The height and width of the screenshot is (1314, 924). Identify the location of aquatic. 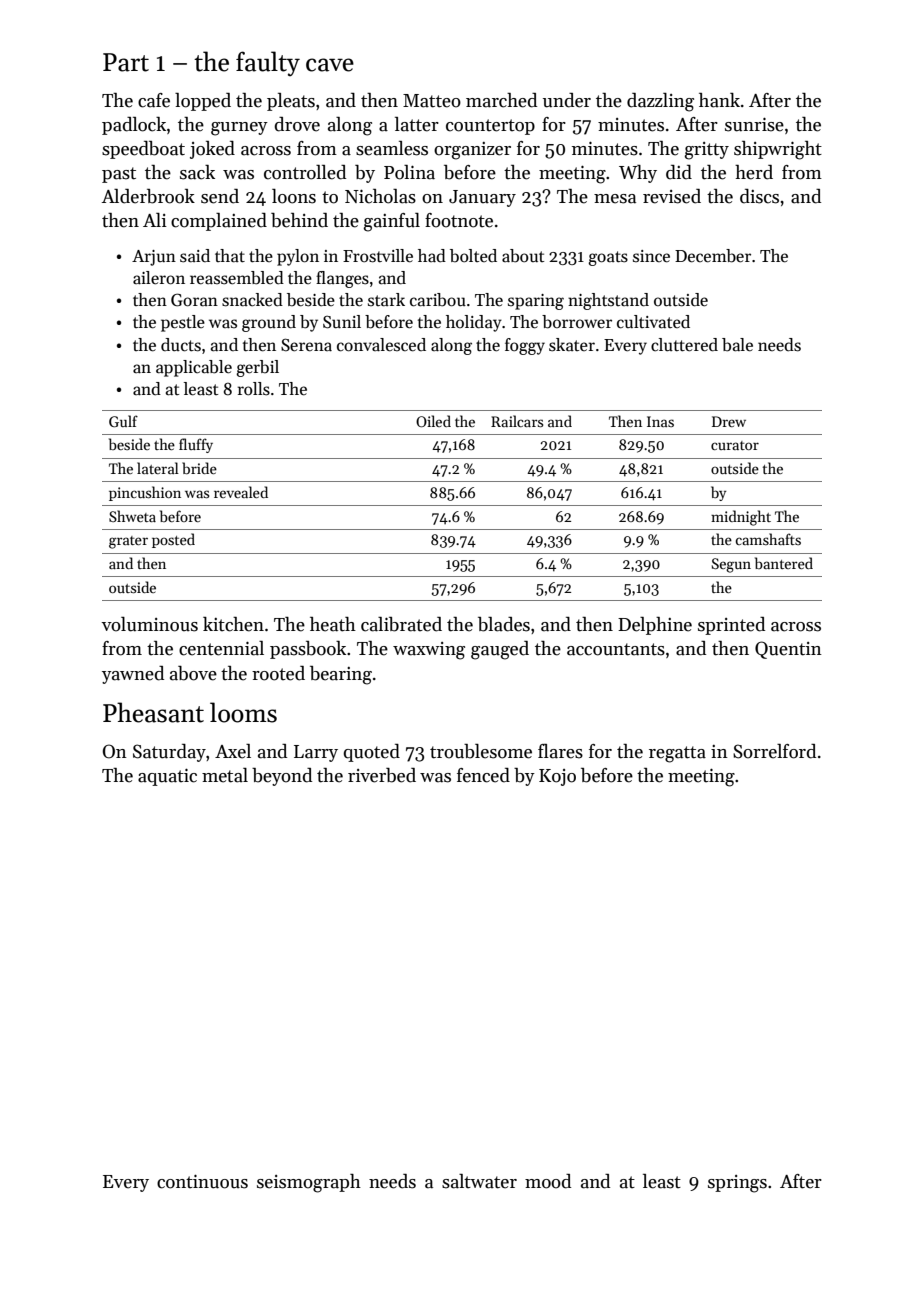
(167, 777).
